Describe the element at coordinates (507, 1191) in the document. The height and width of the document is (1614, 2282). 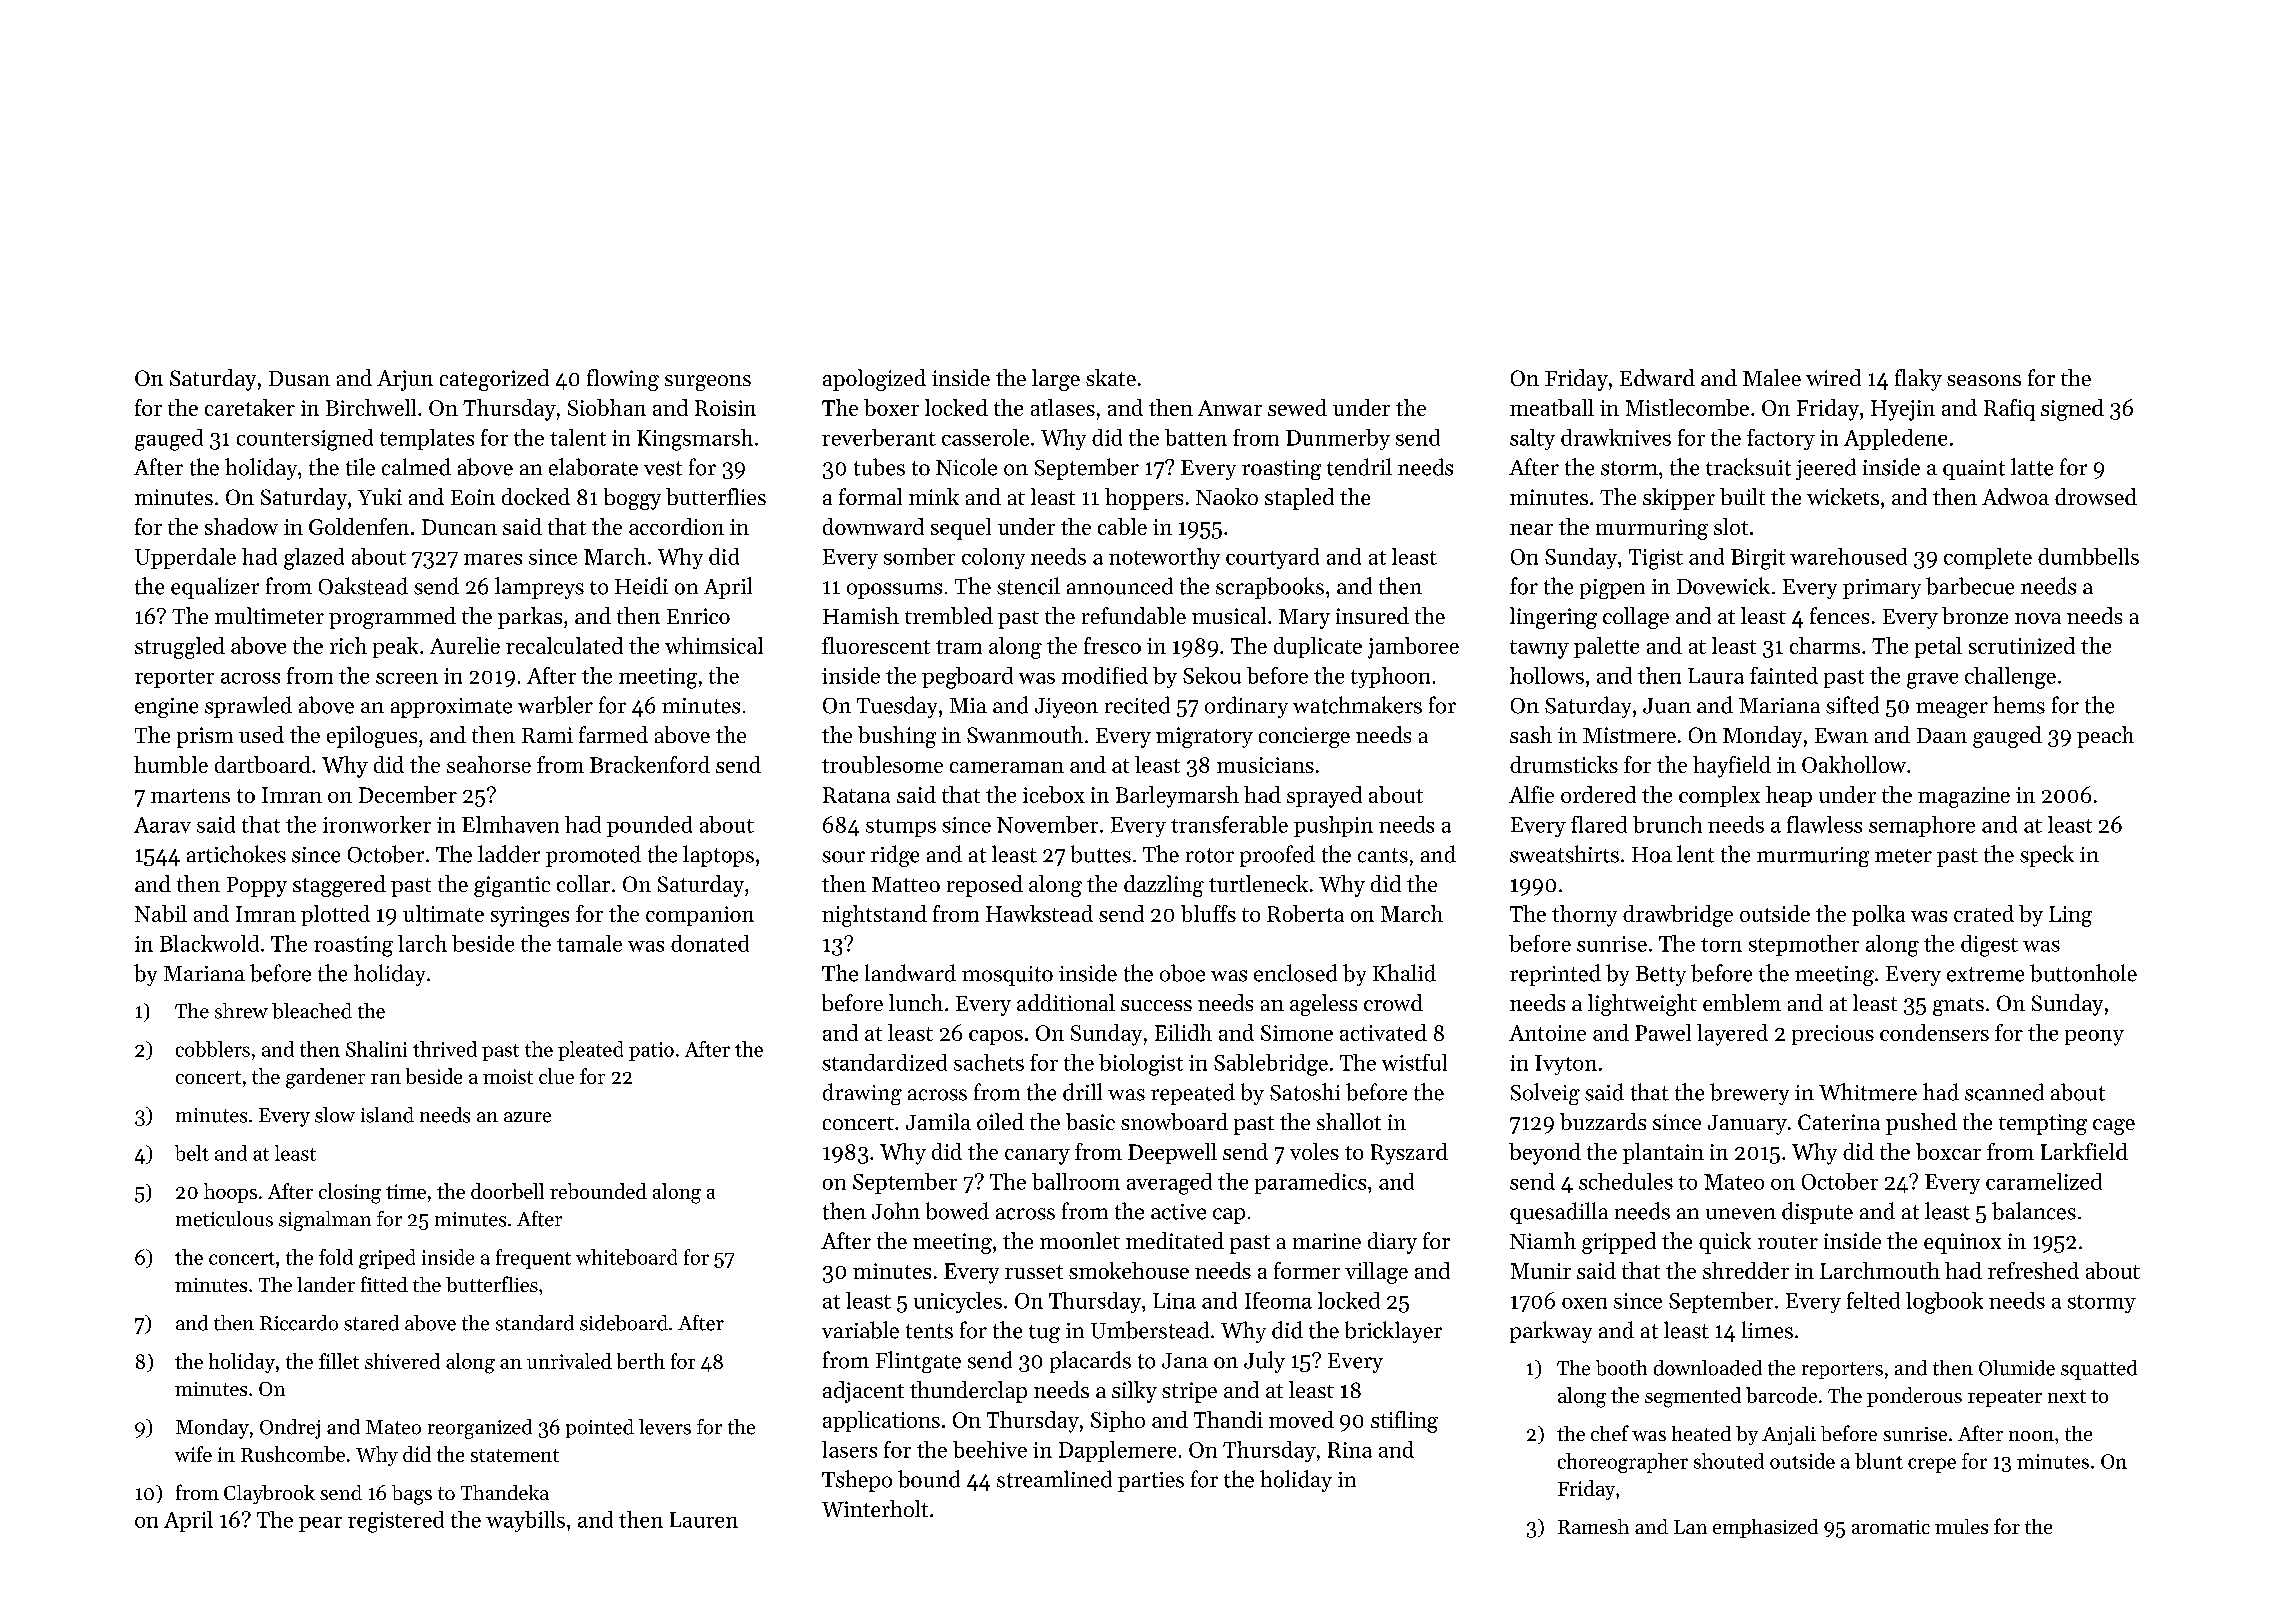
I see `doorbell` at that location.
